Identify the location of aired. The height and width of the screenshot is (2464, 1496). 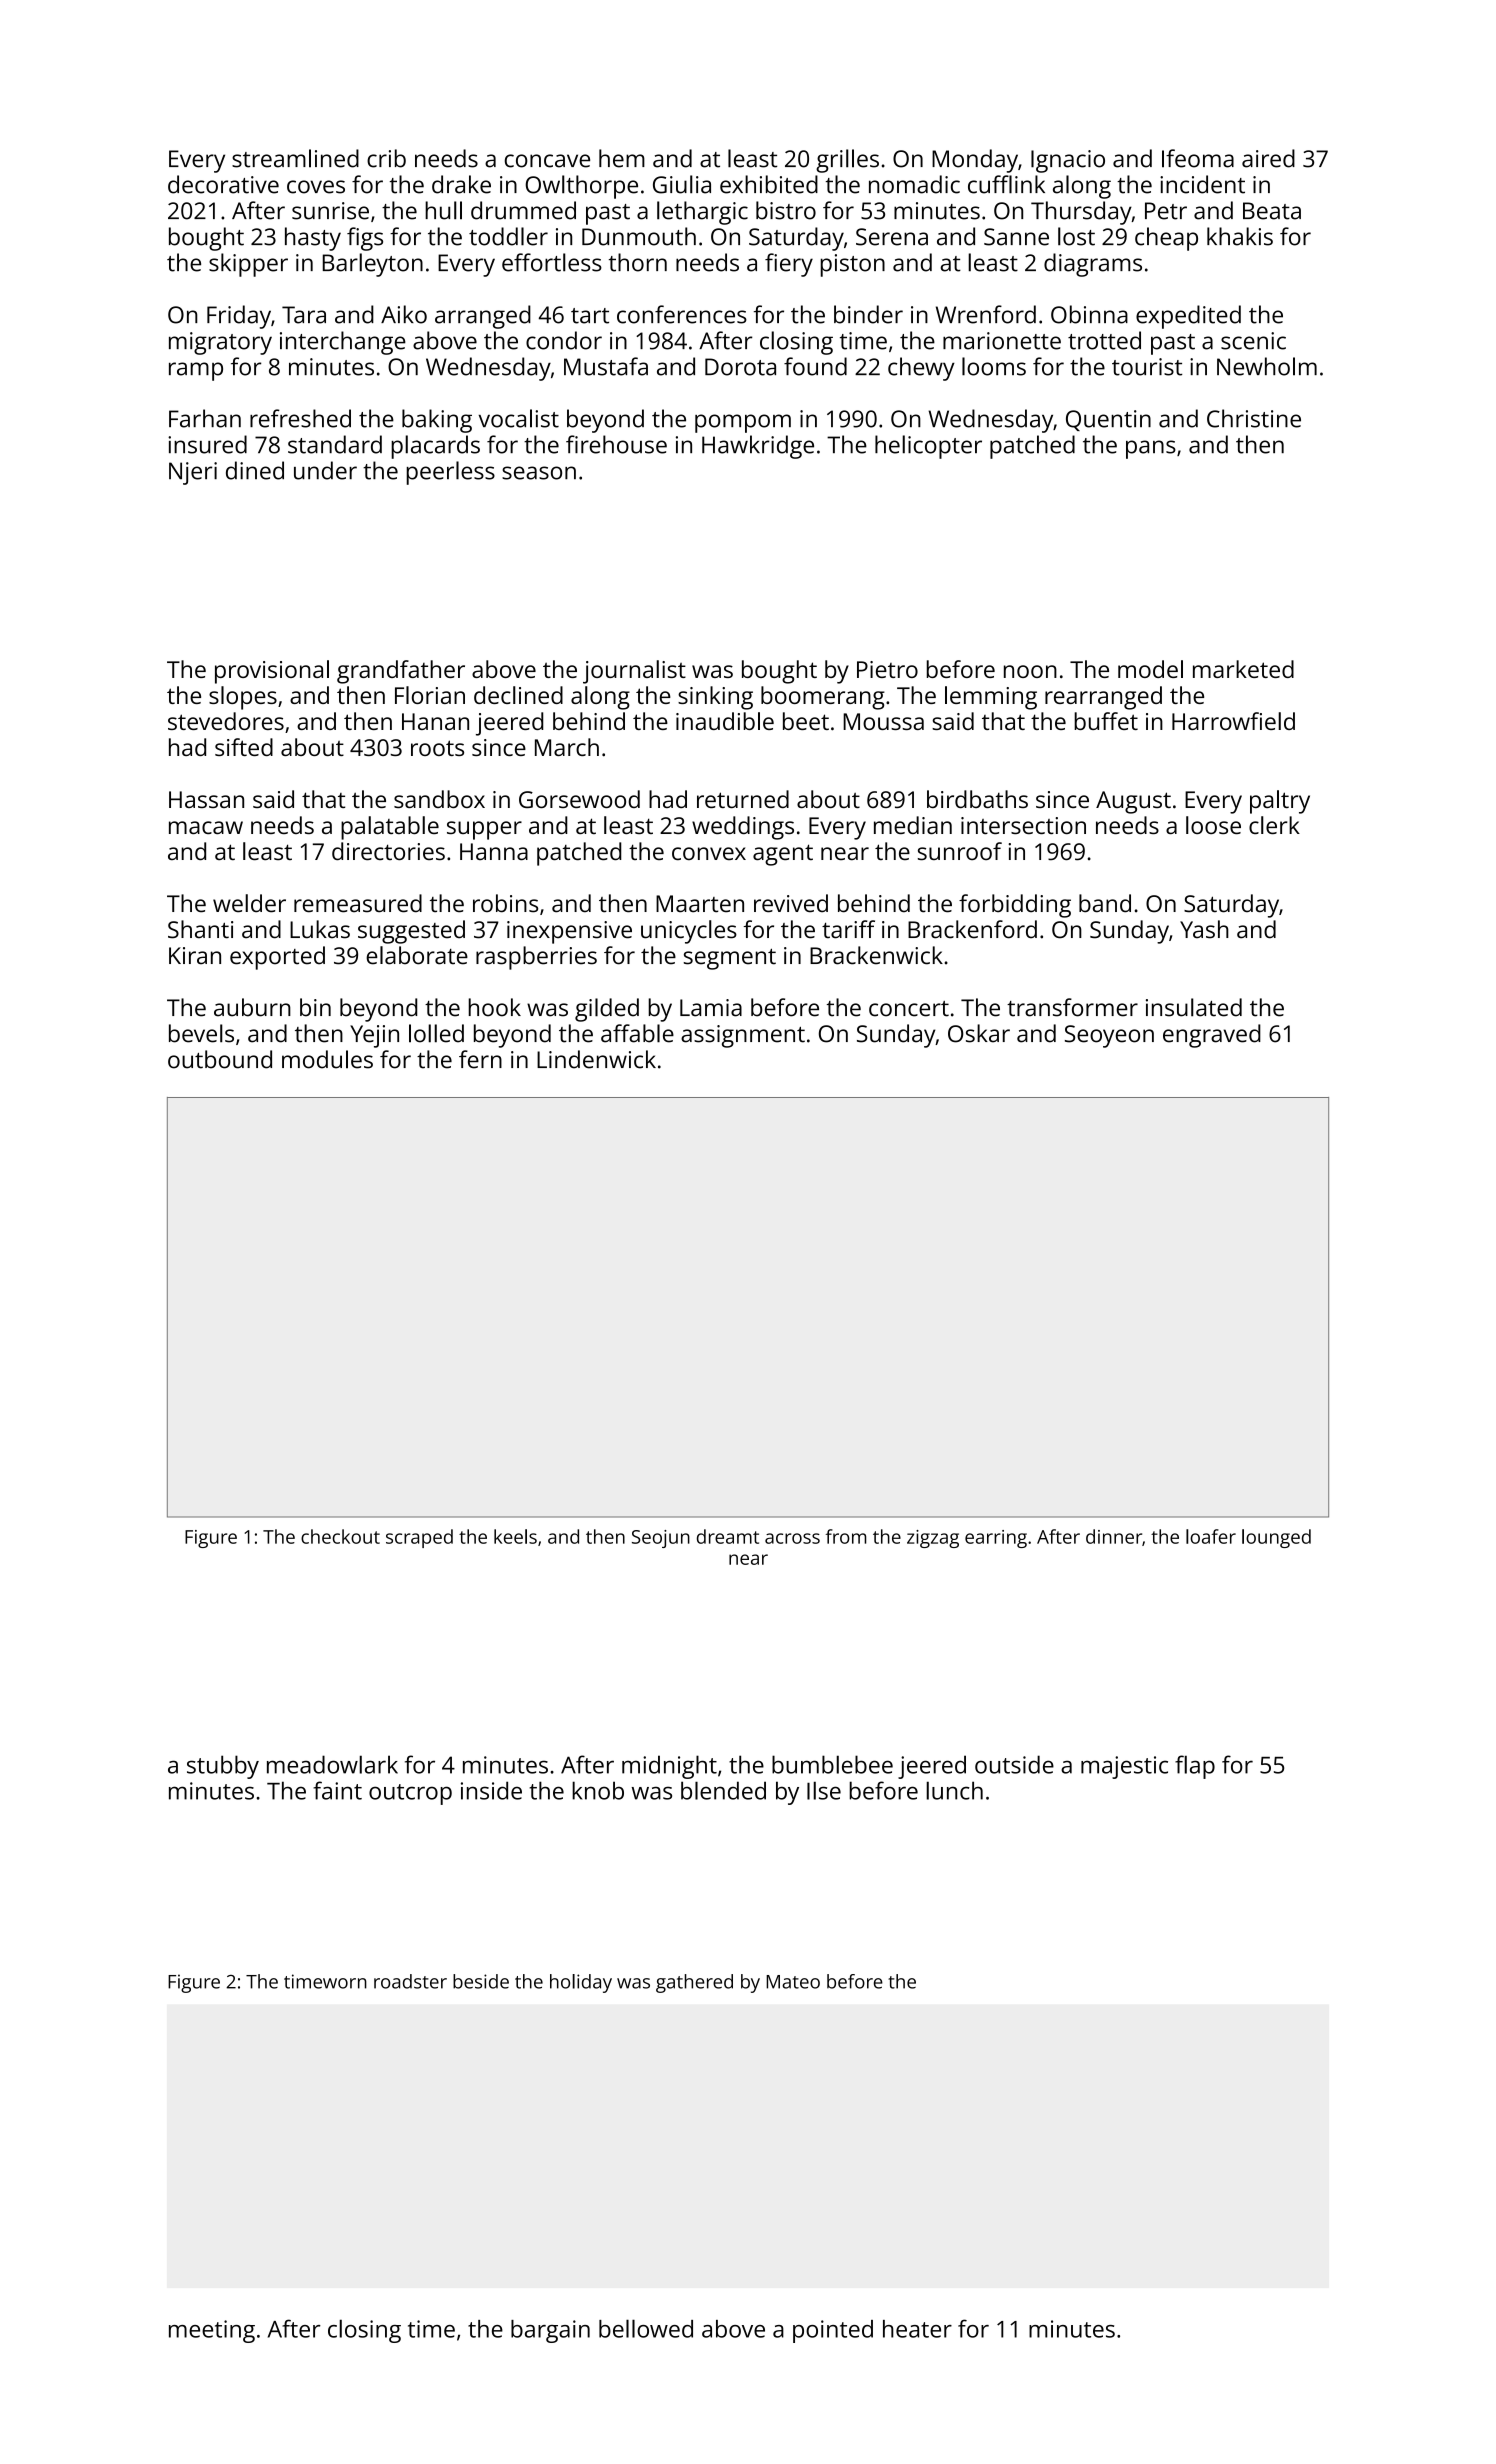
(1268, 158).
